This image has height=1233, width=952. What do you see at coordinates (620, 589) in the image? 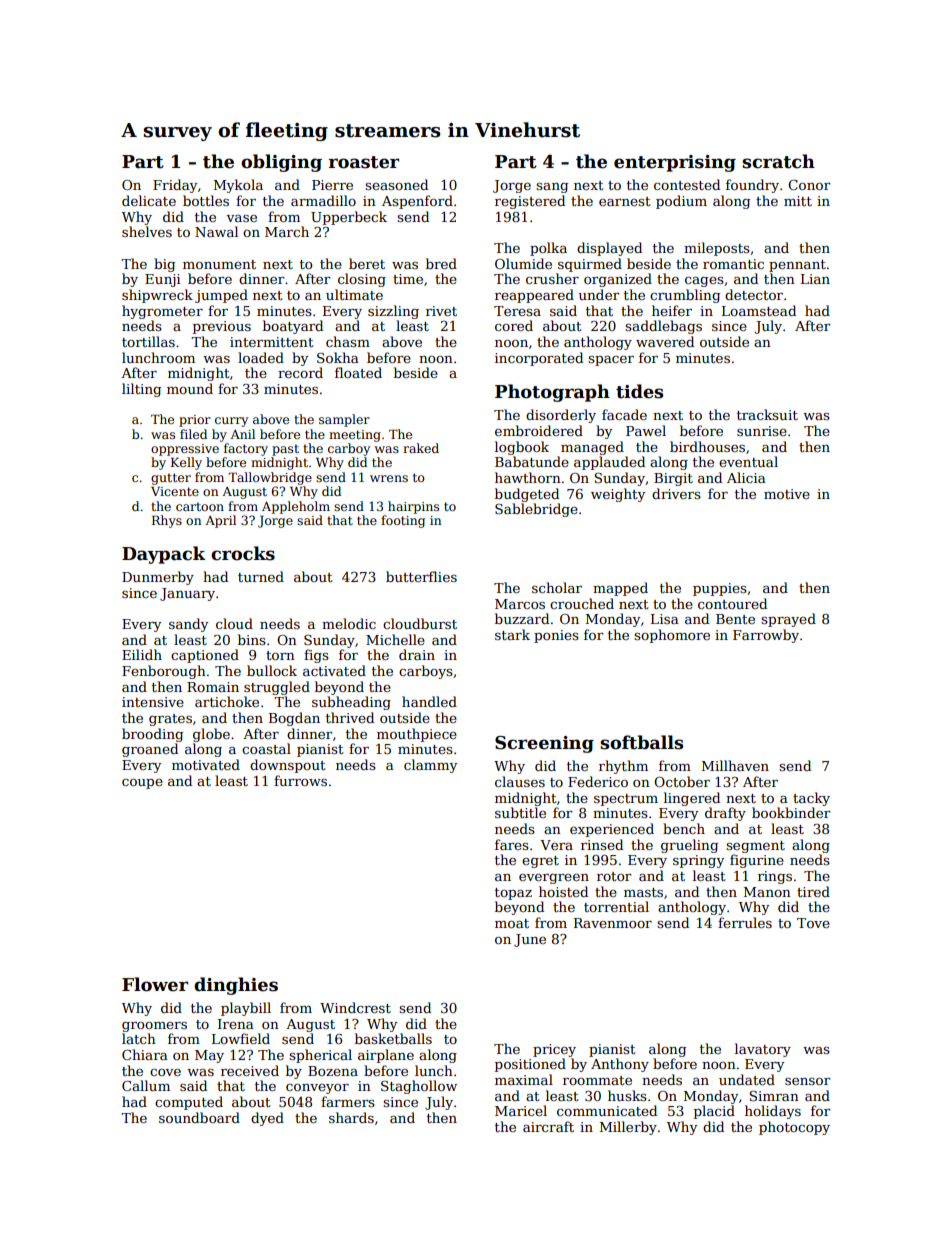
I see `mapped` at bounding box center [620, 589].
